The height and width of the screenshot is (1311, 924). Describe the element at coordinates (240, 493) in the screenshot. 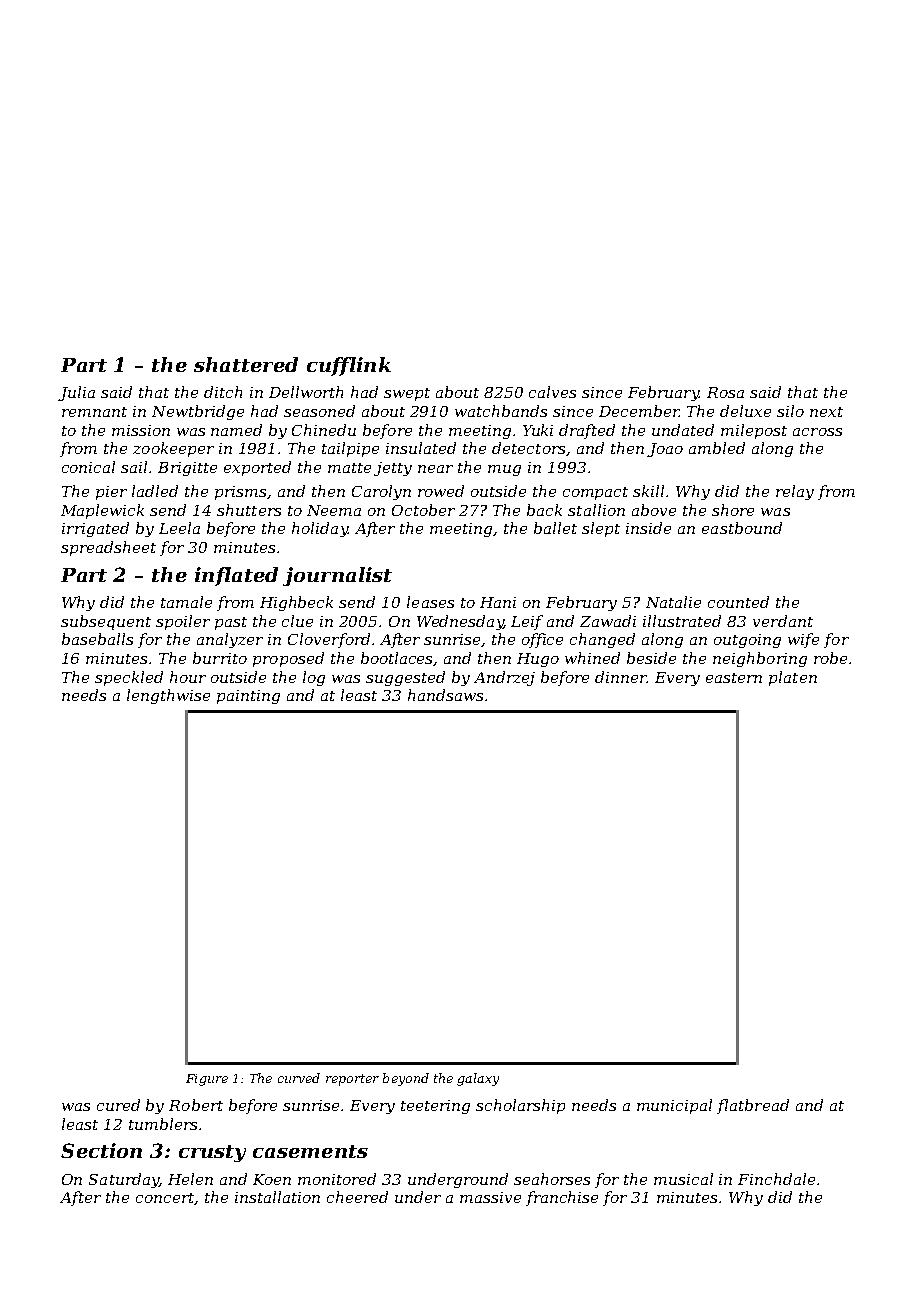

I see `prisms` at that location.
